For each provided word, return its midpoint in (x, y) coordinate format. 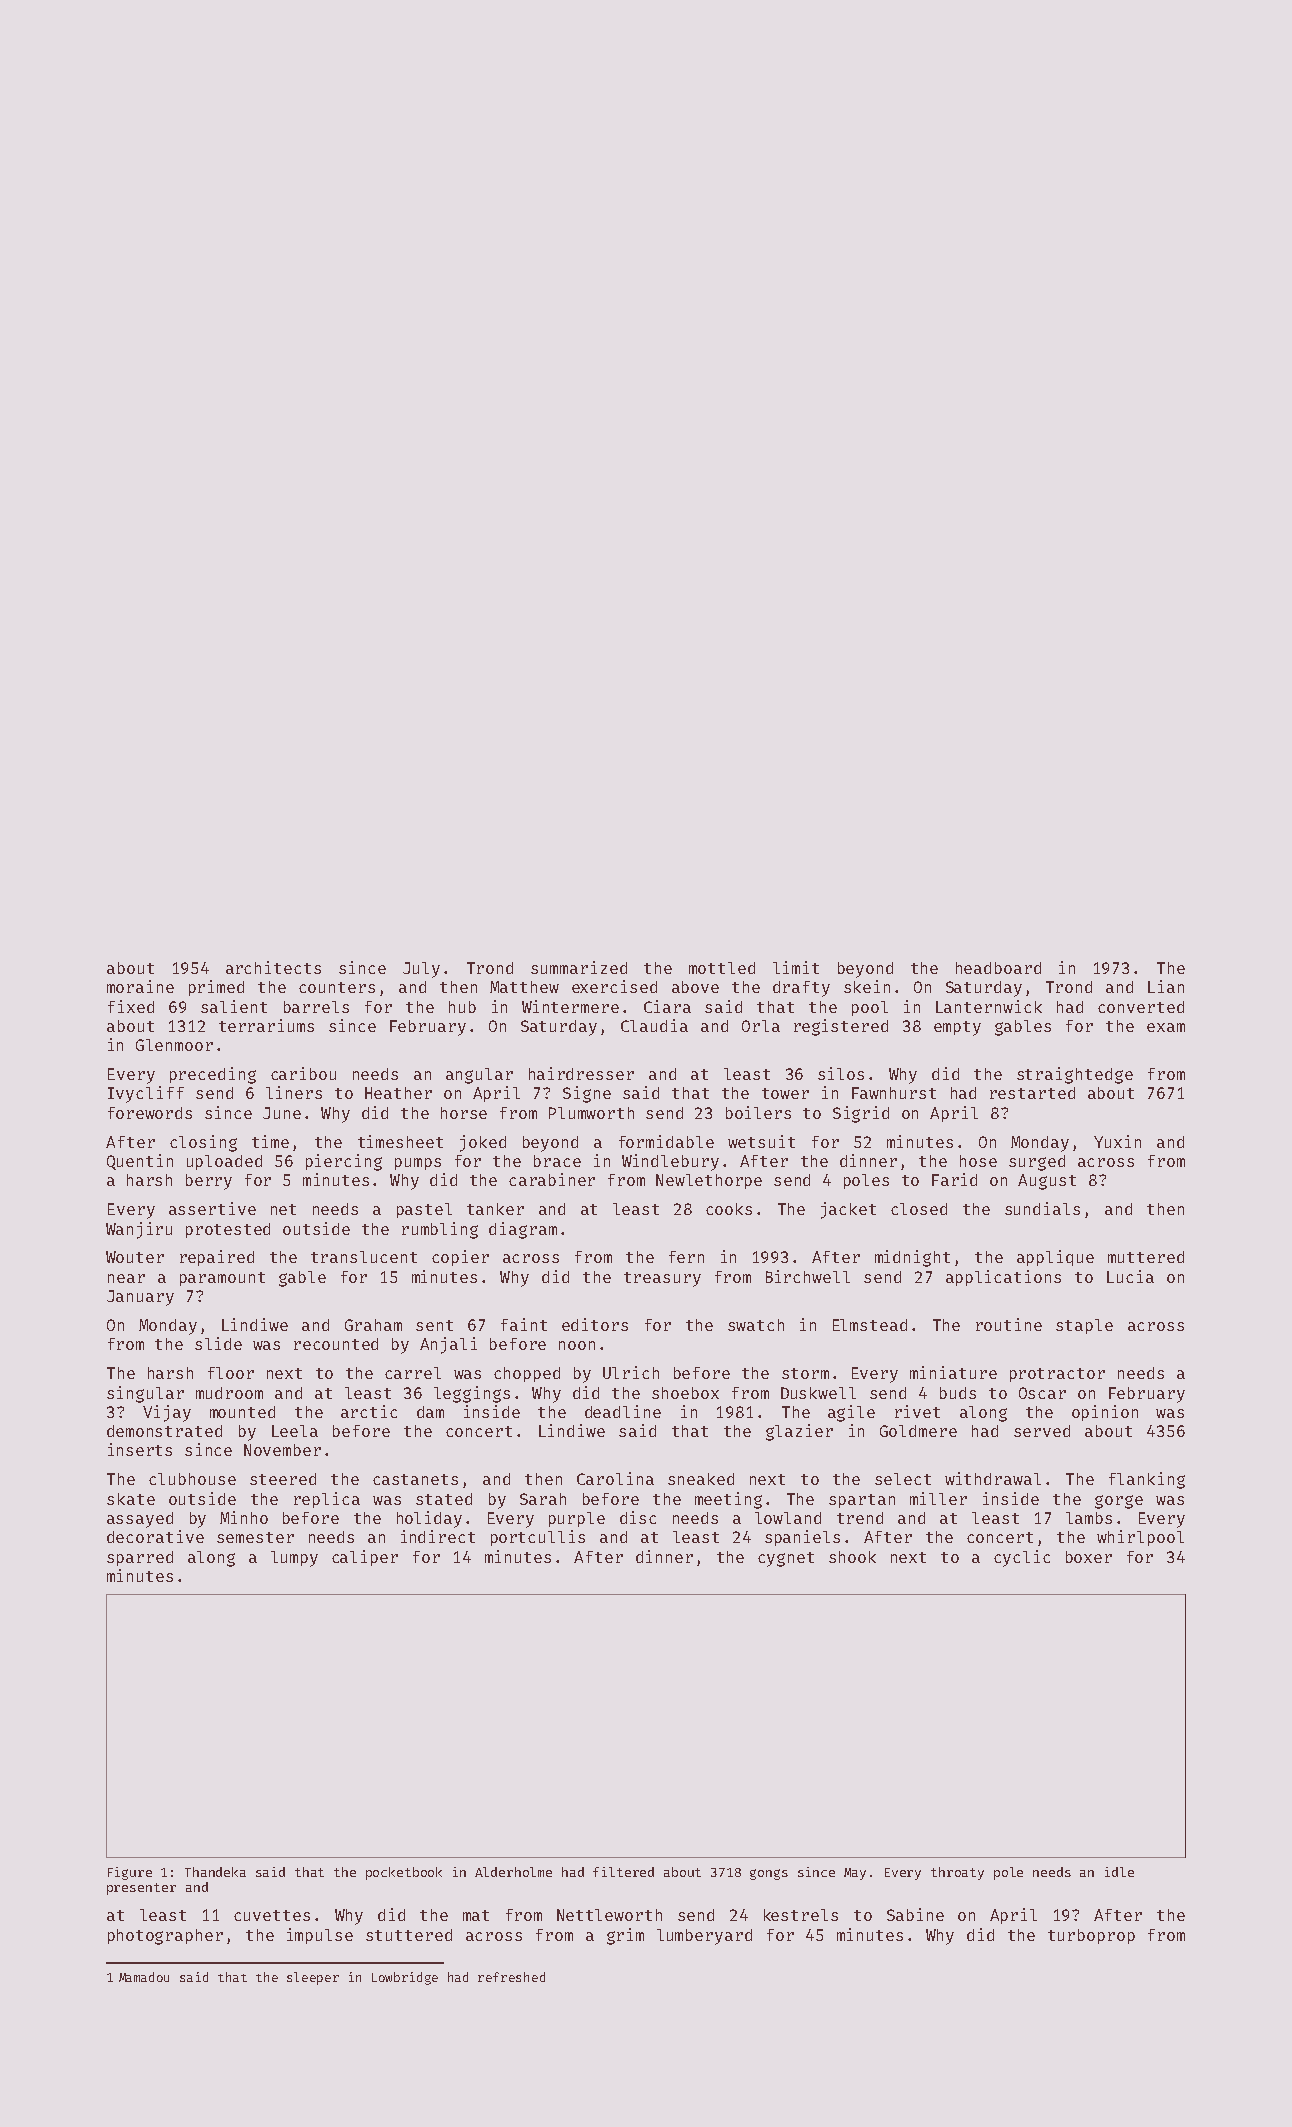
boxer (1089, 1557)
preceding (213, 1075)
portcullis (538, 1538)
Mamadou (144, 1977)
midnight (912, 1258)
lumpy (294, 1559)
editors (595, 1324)
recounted (336, 1344)
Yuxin (1117, 1141)
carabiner (552, 1179)
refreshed (511, 1977)
